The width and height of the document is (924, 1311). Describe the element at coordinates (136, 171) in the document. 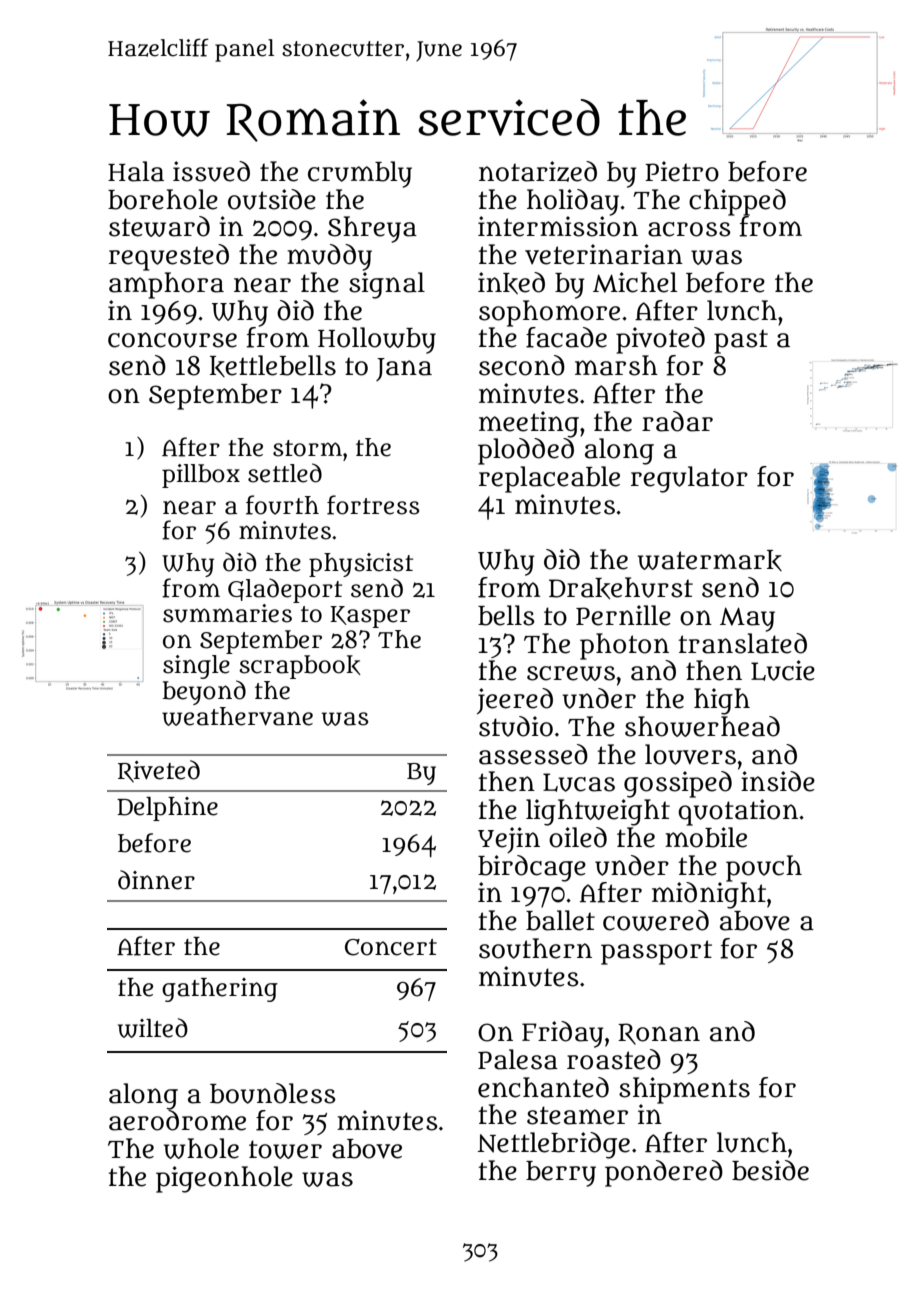

I see `Hala` at that location.
